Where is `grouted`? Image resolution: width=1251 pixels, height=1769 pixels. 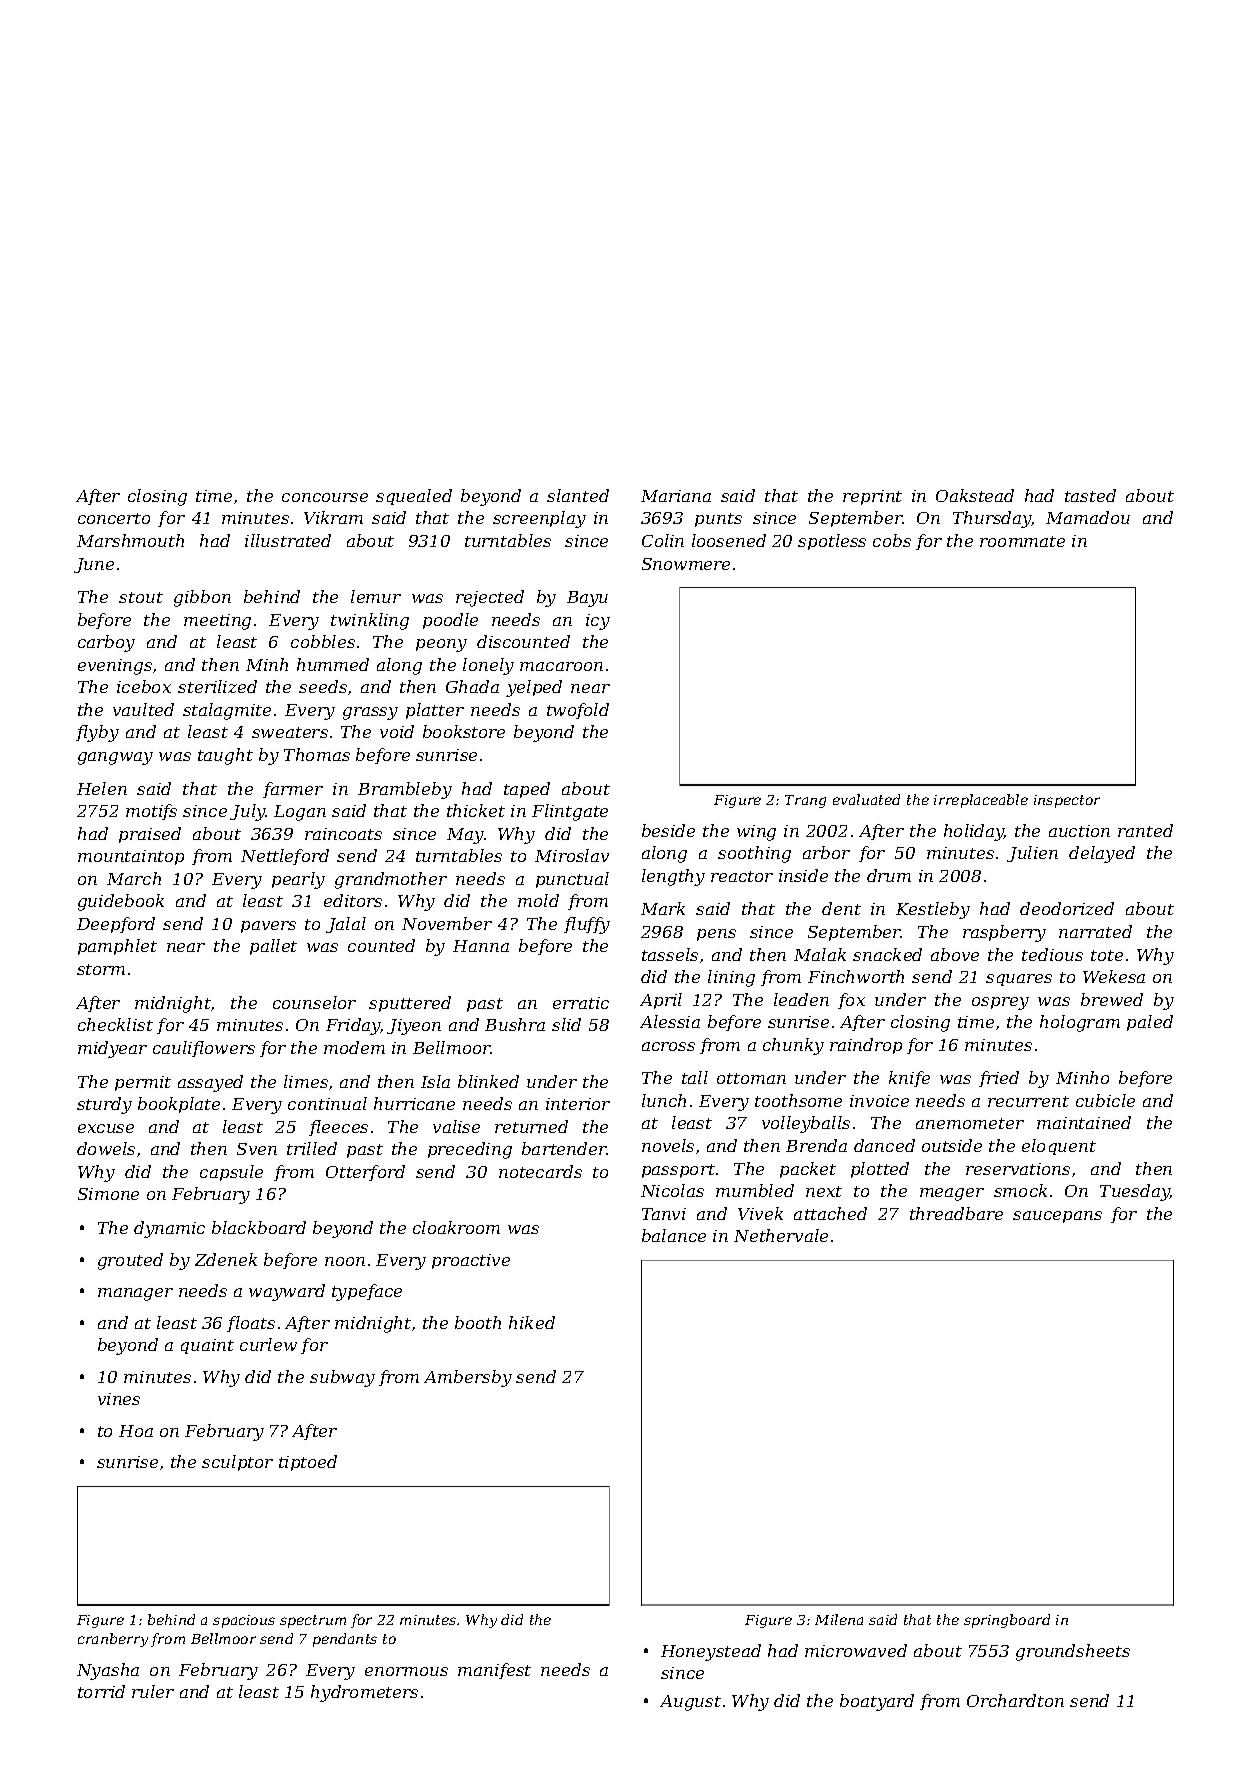
grouted is located at coordinates (130, 1261).
